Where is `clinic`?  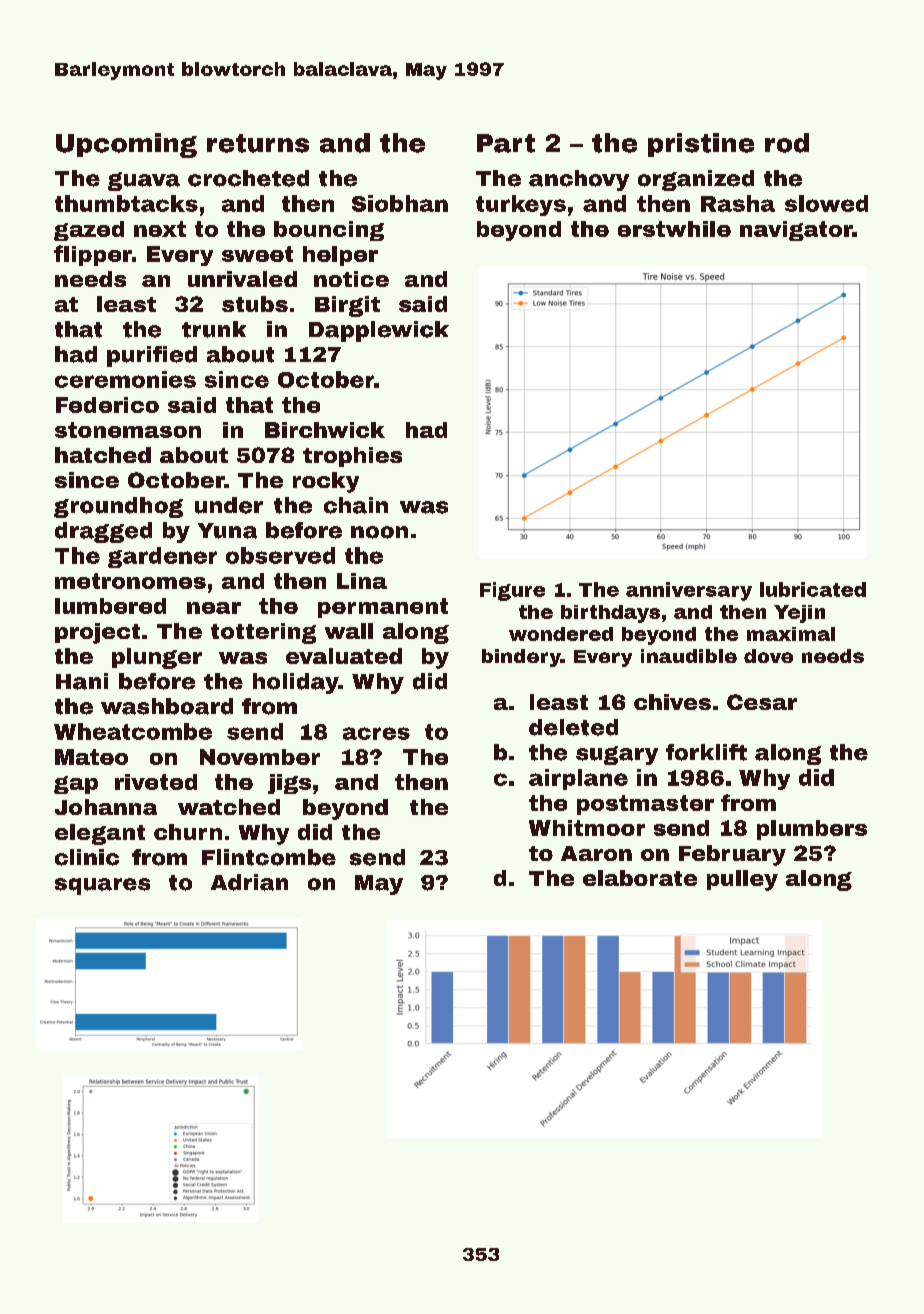 clinic is located at coordinates (87, 857).
